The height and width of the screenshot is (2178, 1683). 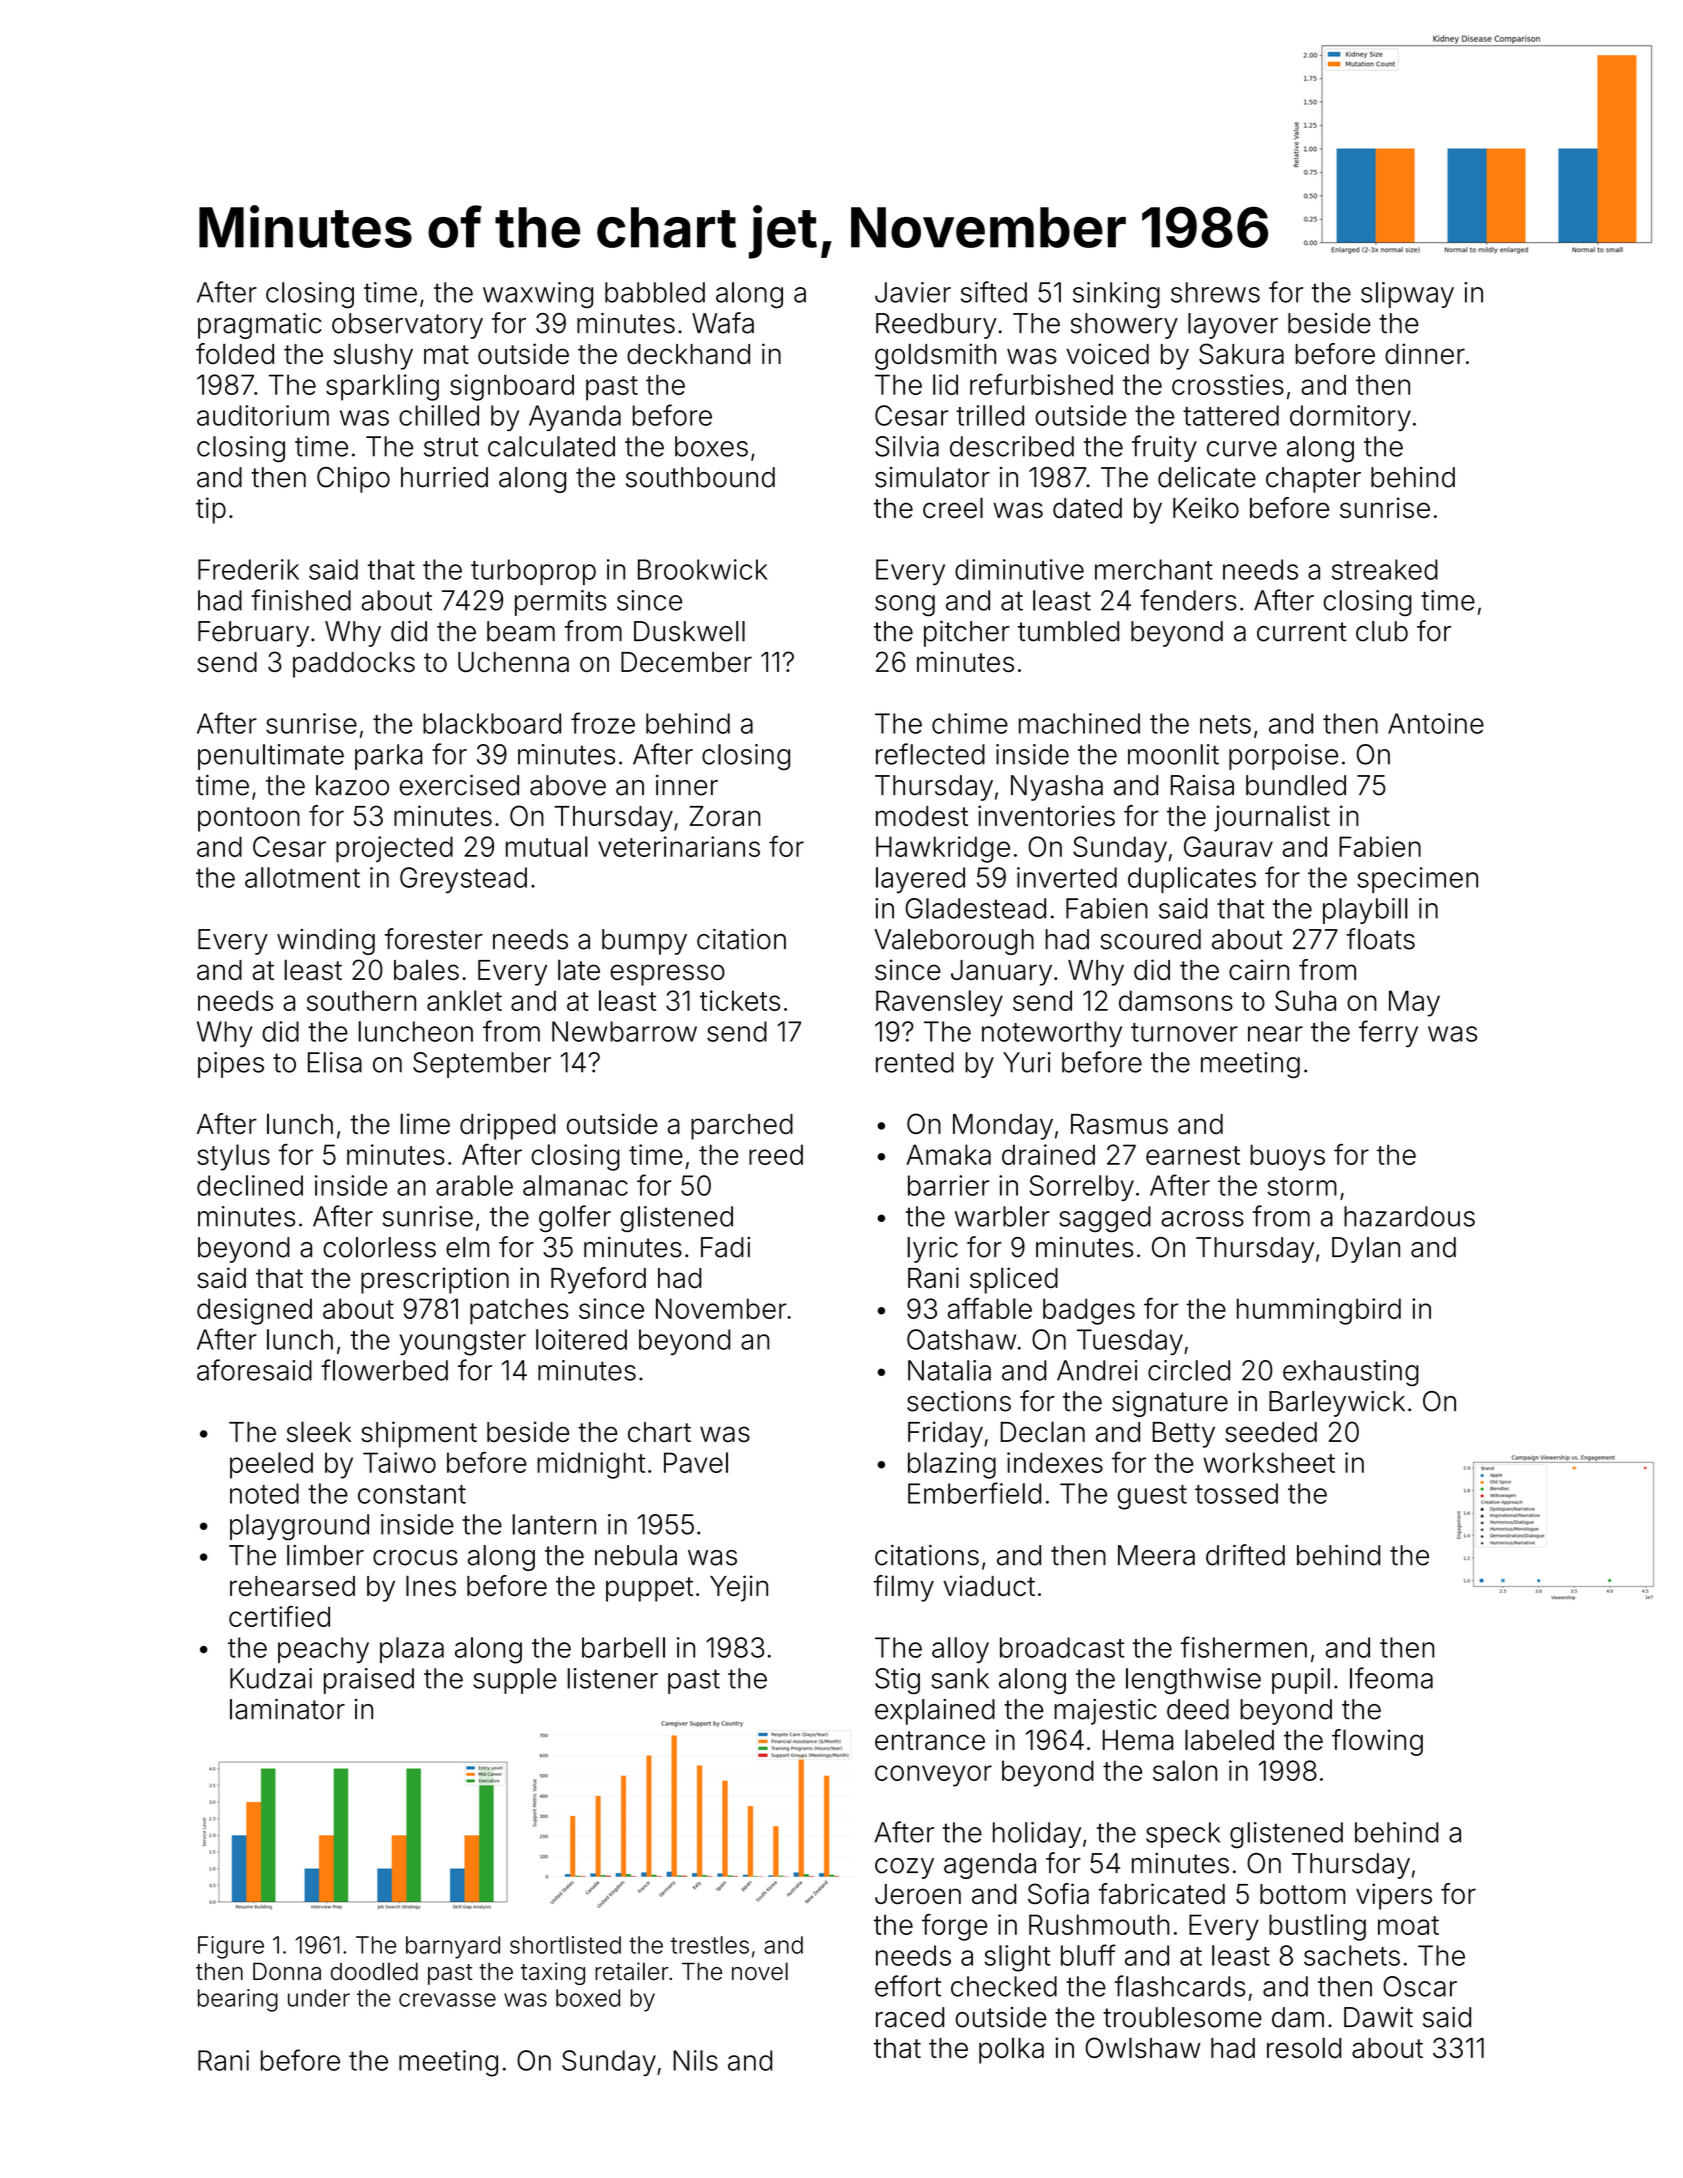 What do you see at coordinates (1407, 295) in the screenshot?
I see `slipway` at bounding box center [1407, 295].
